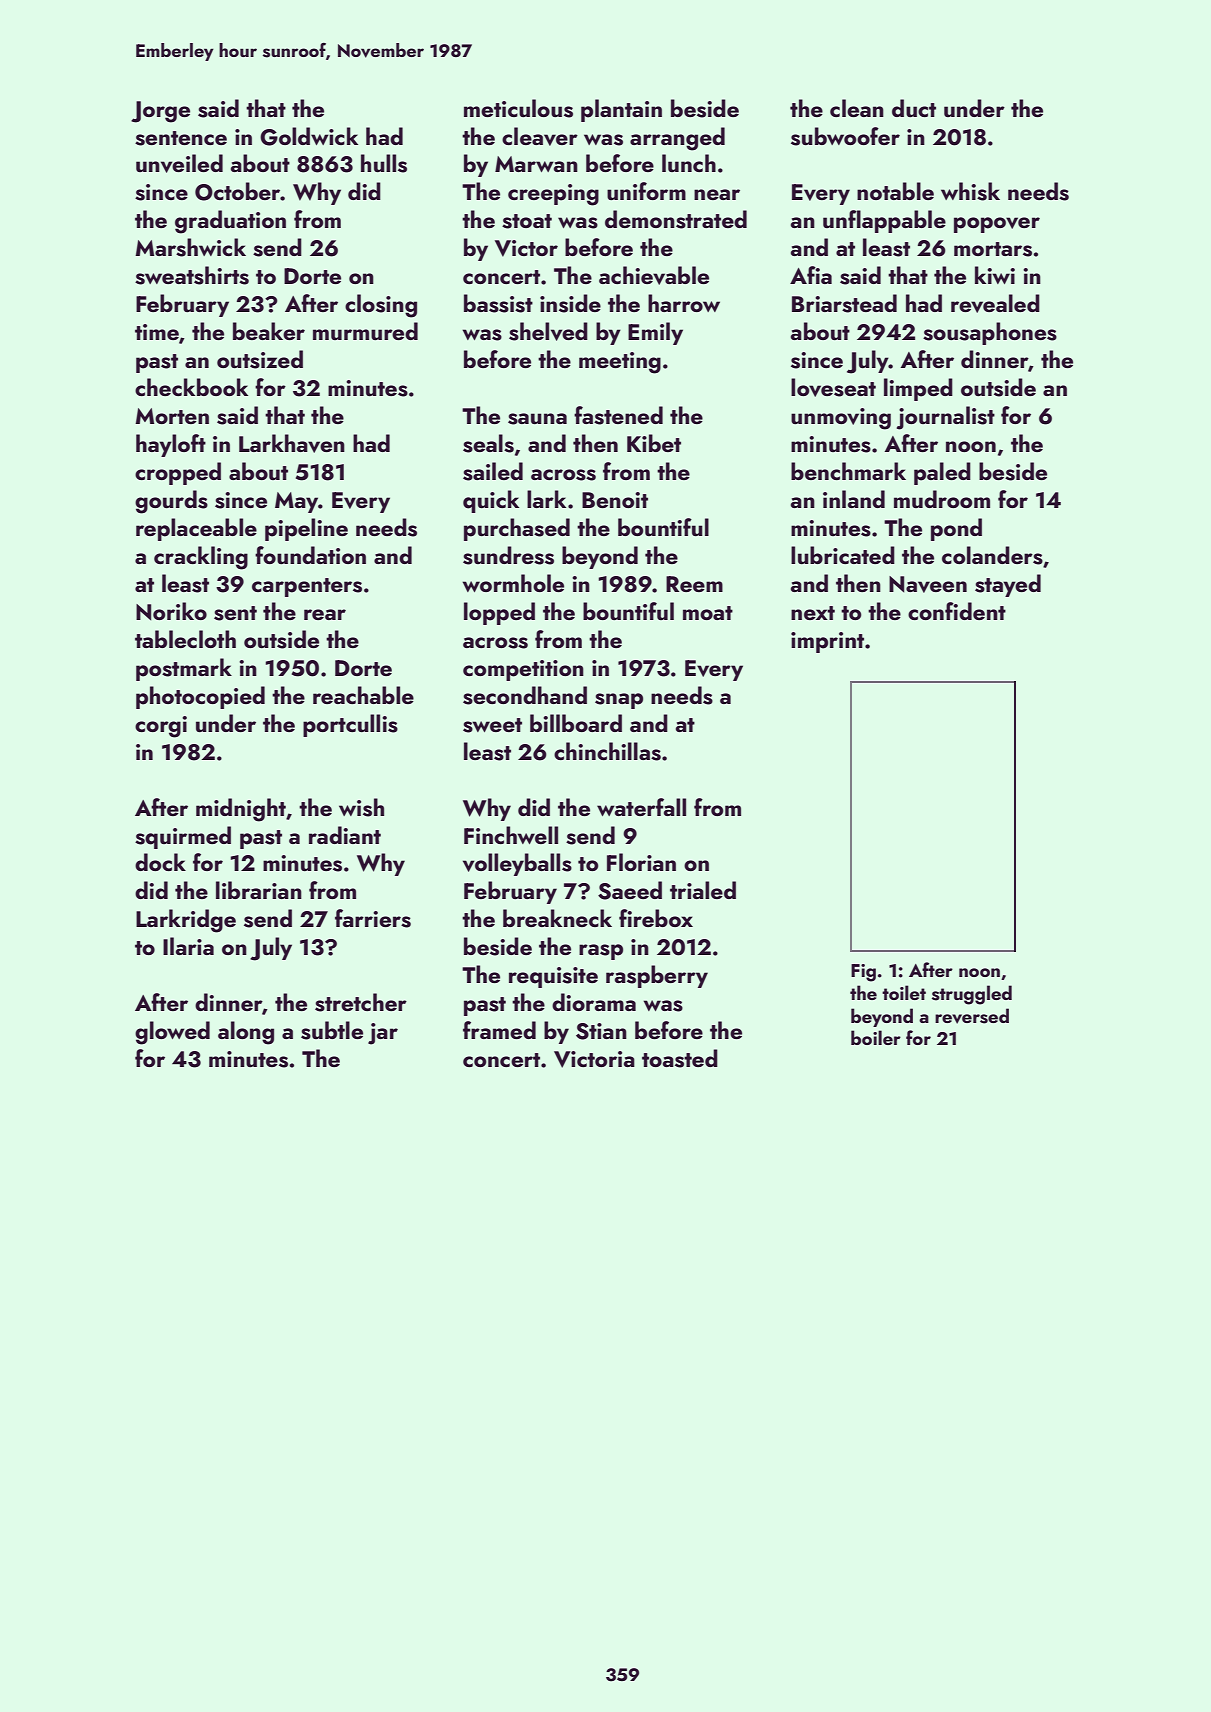 This document has width=1211, height=1712. Describe the element at coordinates (833, 387) in the document. I see `loveseat` at that location.
